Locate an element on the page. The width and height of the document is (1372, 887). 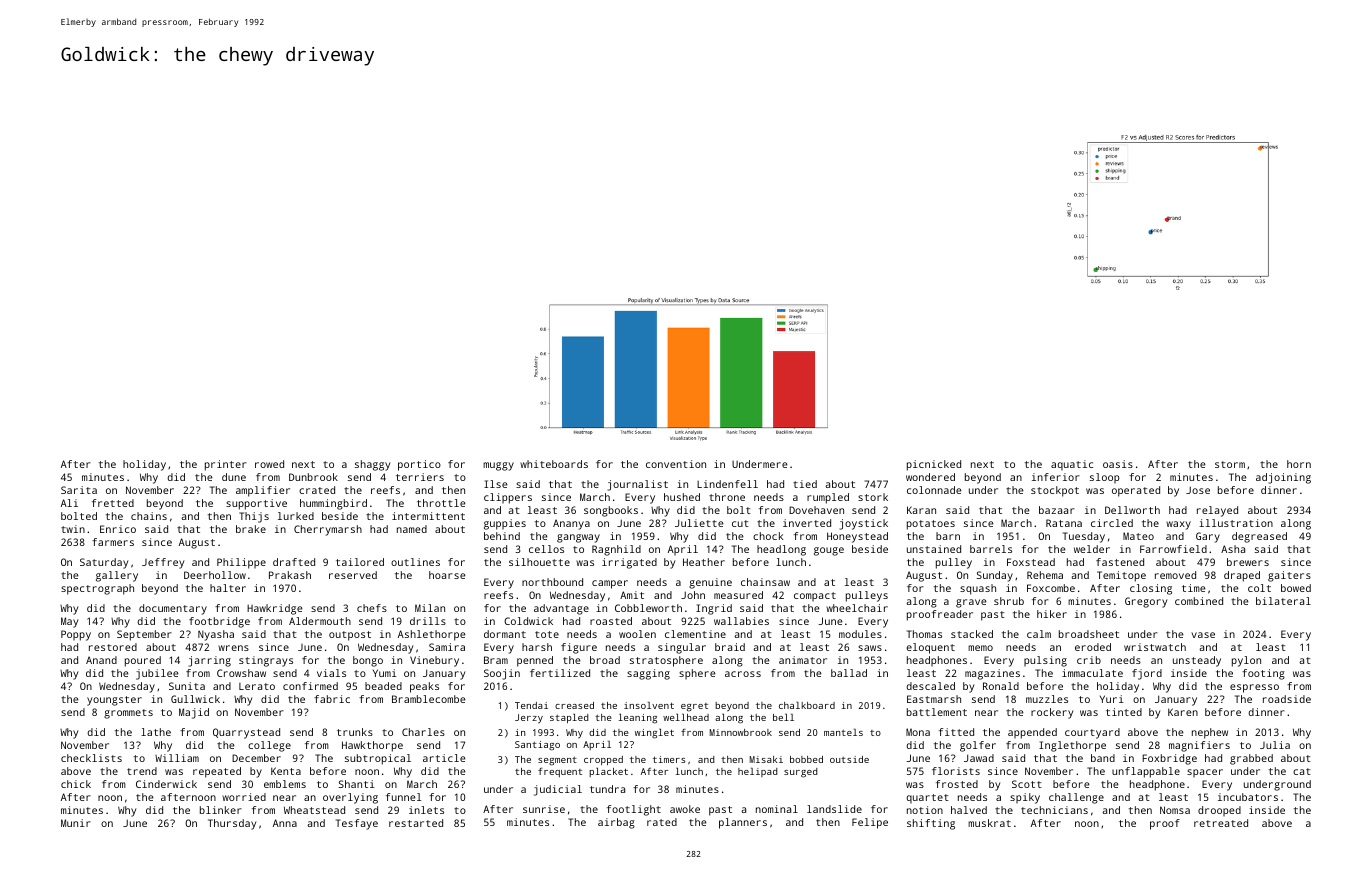
Aldermouth is located at coordinates (320, 621).
